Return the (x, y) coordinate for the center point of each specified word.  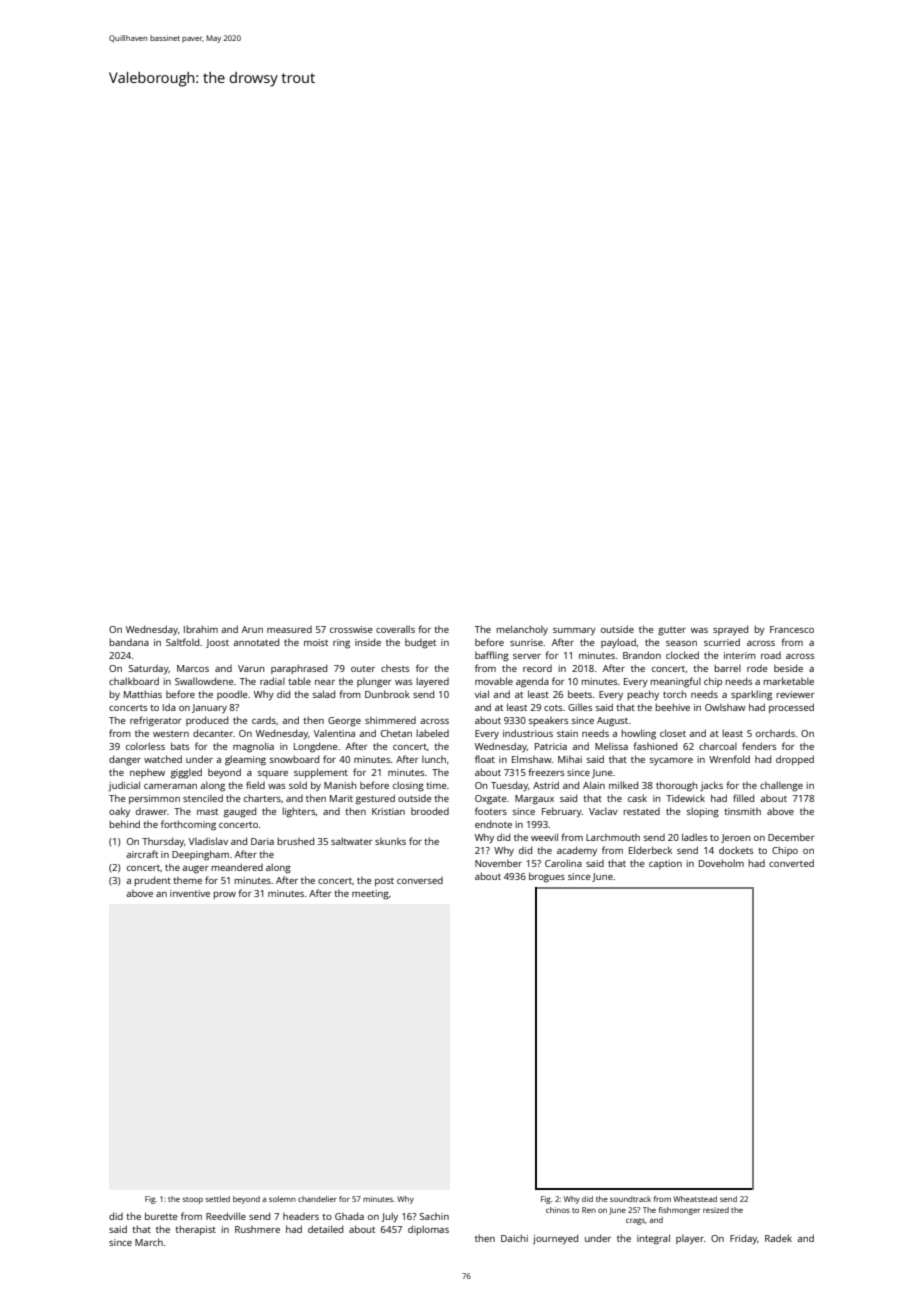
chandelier (317, 1199)
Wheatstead (695, 1199)
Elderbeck (650, 850)
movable (494, 681)
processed (791, 708)
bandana (129, 642)
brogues (547, 877)
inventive (190, 893)
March (149, 1242)
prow (224, 895)
